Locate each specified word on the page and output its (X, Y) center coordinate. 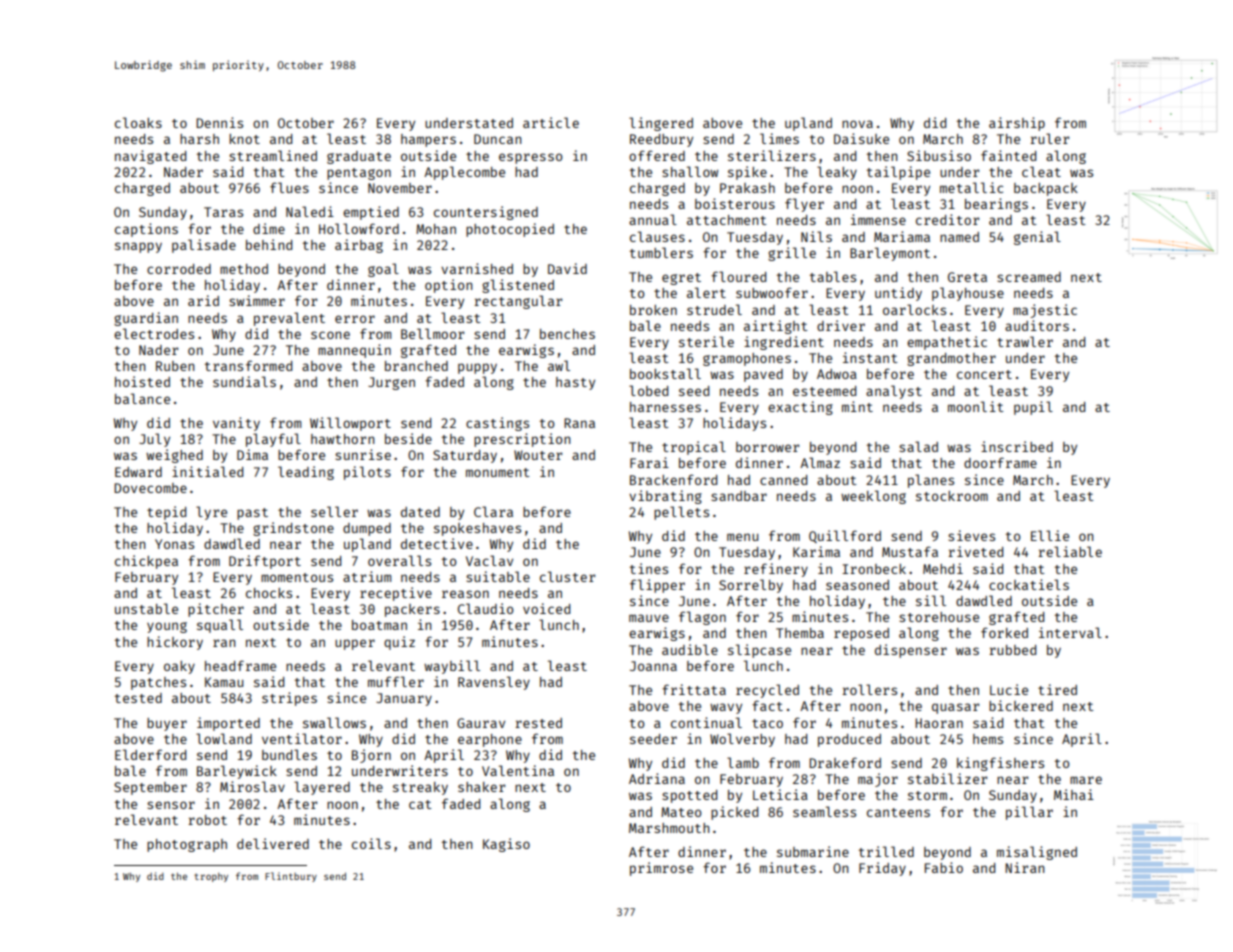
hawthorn (343, 439)
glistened (518, 286)
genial (1037, 238)
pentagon (359, 174)
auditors (1037, 325)
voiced (546, 608)
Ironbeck (874, 569)
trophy (211, 877)
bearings (996, 205)
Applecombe (464, 173)
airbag (359, 246)
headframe (240, 665)
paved (763, 375)
